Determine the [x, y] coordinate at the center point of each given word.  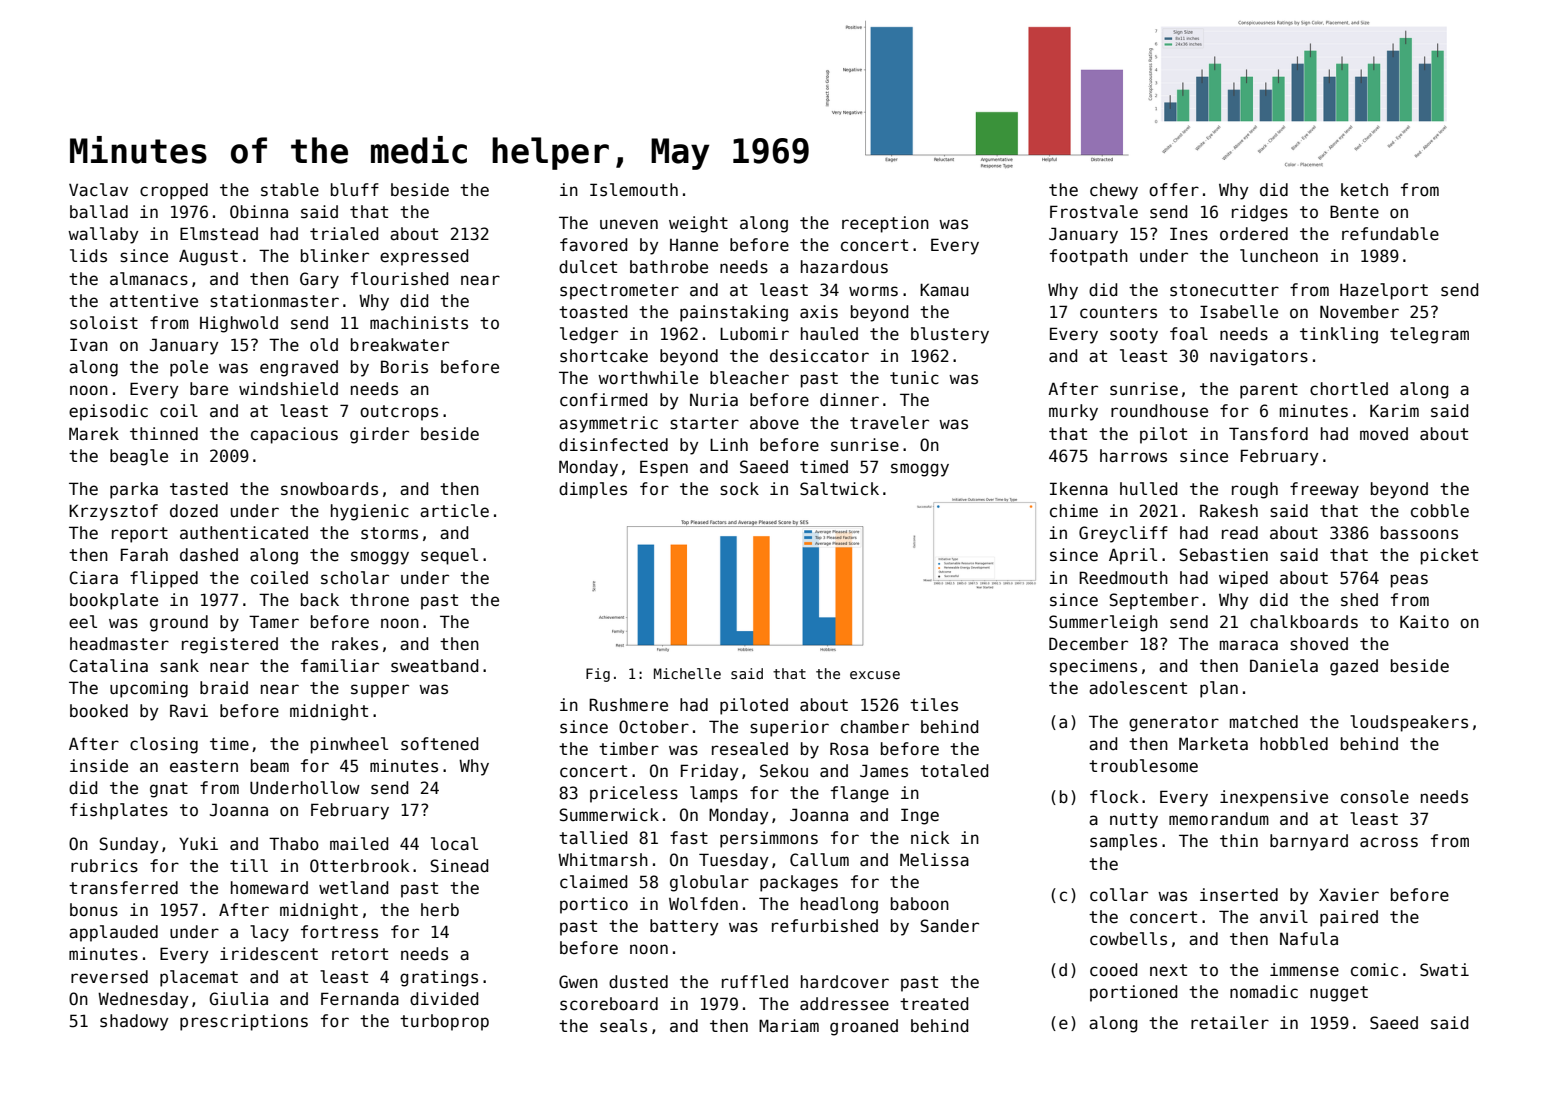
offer [1174, 190]
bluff [355, 190]
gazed [1354, 667]
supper [380, 691]
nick [930, 838]
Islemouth [634, 190]
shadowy [134, 1022]
